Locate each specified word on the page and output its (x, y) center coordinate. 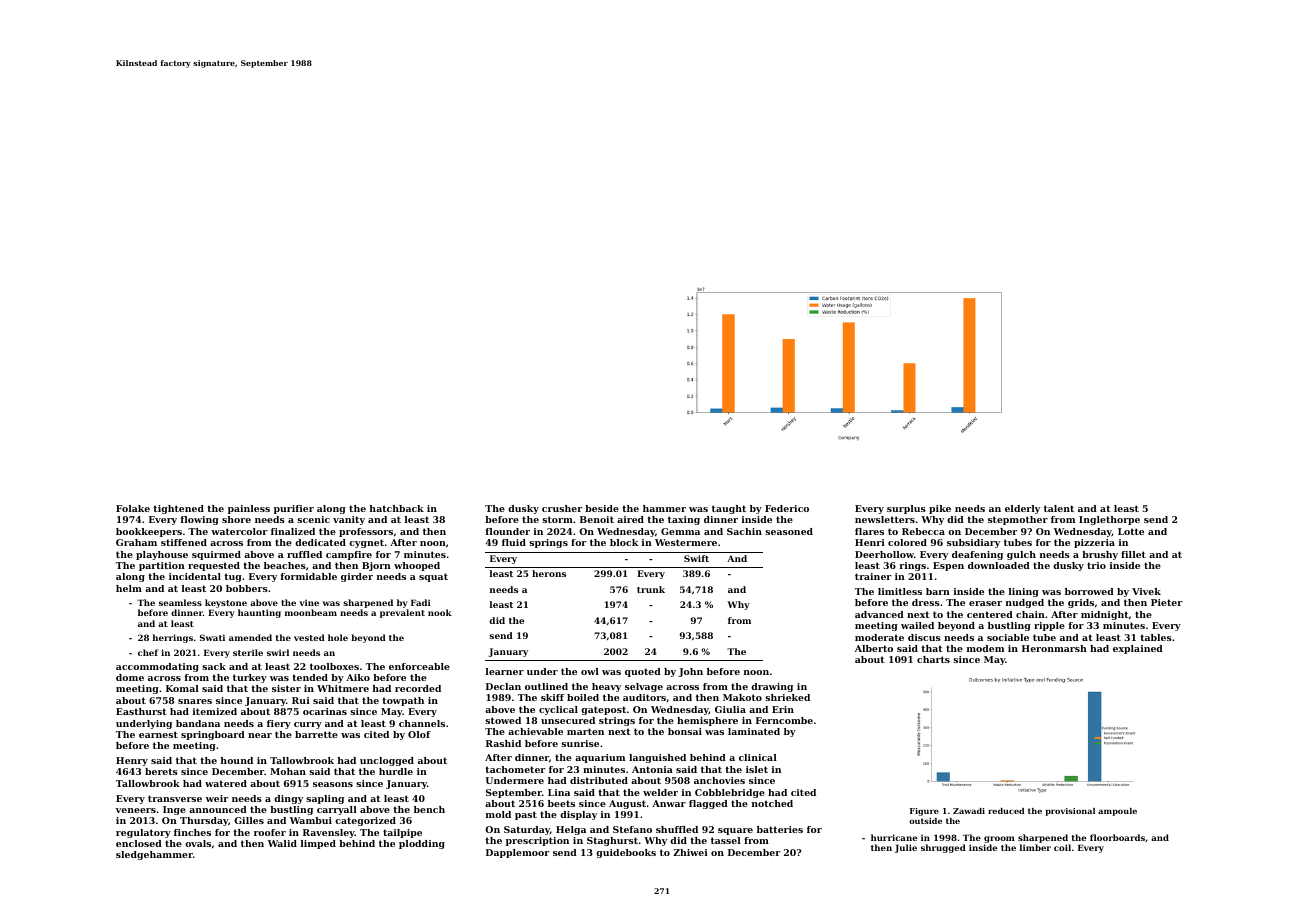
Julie (906, 848)
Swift (696, 558)
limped (318, 844)
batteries (780, 829)
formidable (309, 576)
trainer (873, 576)
